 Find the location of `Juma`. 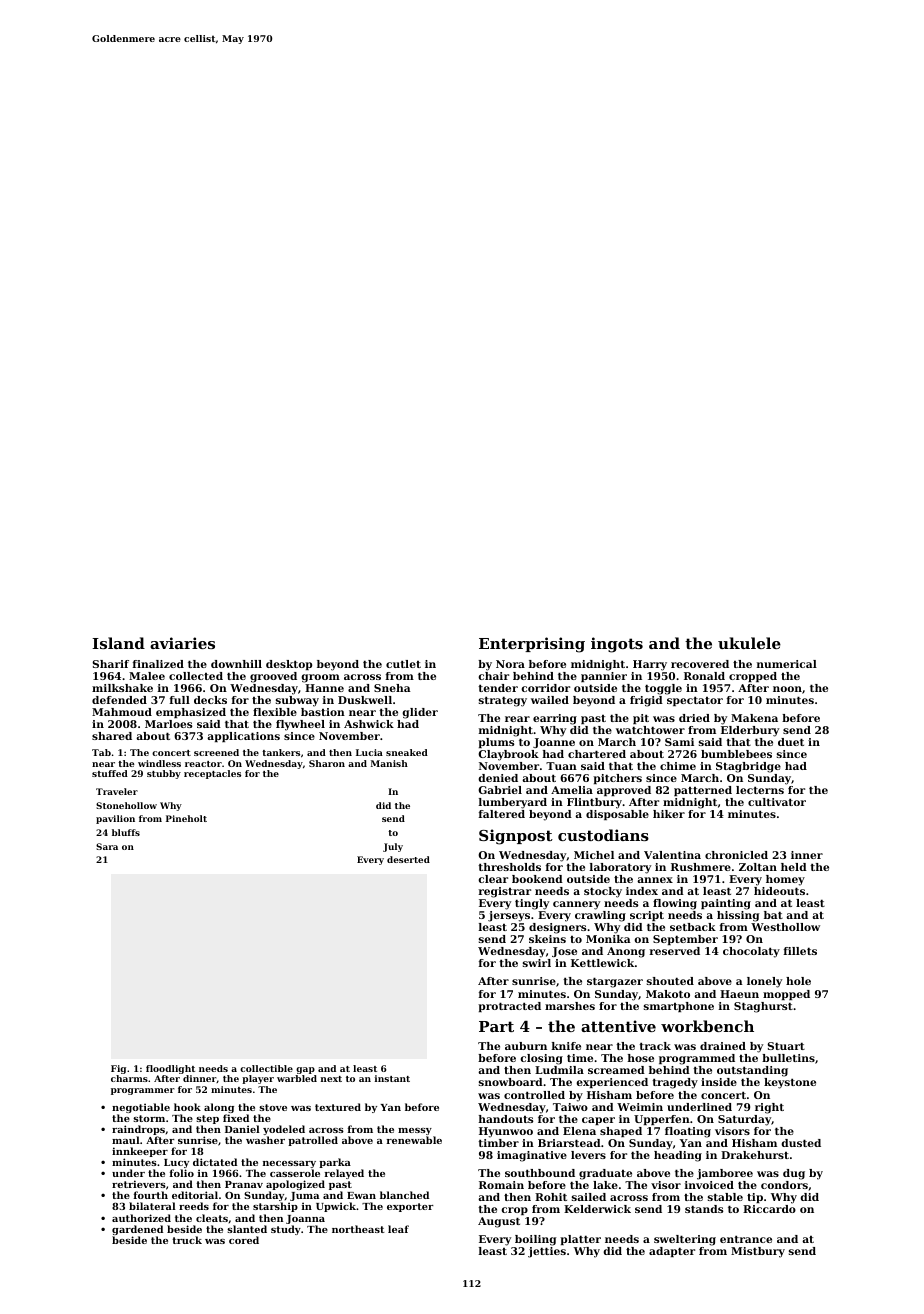

Juma is located at coordinates (304, 1197).
